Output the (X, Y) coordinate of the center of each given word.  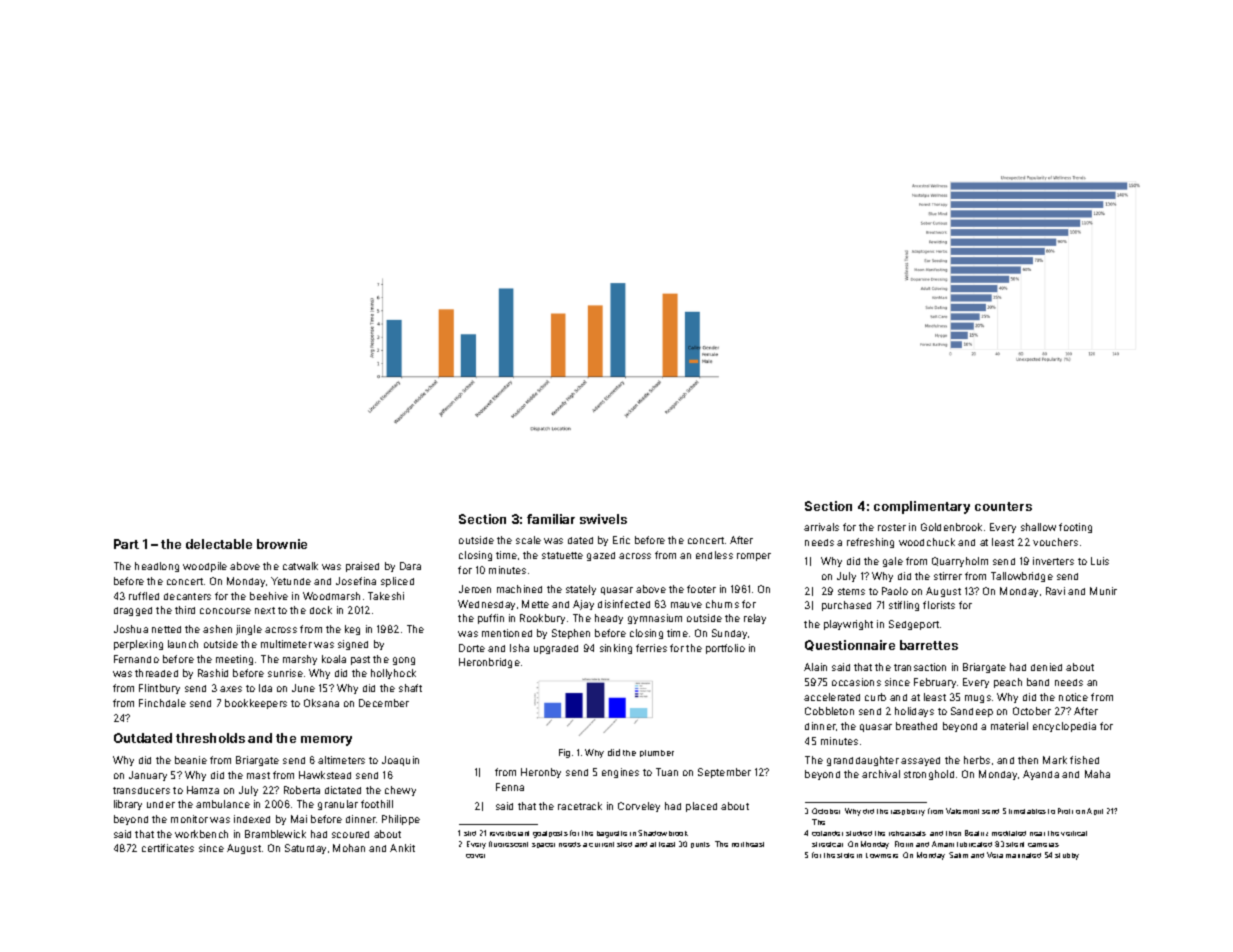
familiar (551, 519)
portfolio (725, 649)
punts (700, 845)
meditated (1009, 833)
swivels (603, 519)
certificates (168, 848)
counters (1003, 506)
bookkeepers (256, 704)
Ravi (1055, 591)
